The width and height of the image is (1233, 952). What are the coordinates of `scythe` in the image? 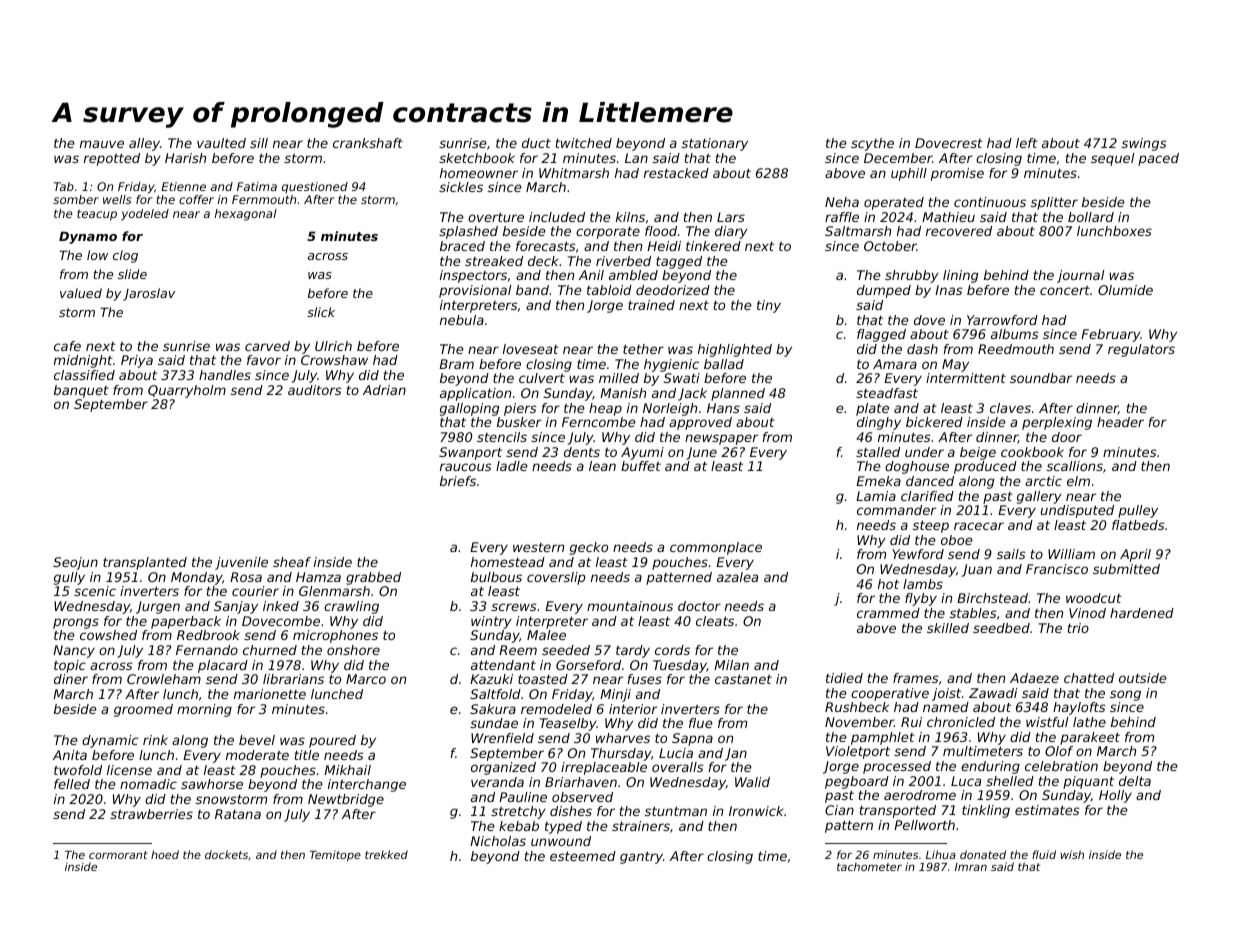 It's located at (872, 144).
